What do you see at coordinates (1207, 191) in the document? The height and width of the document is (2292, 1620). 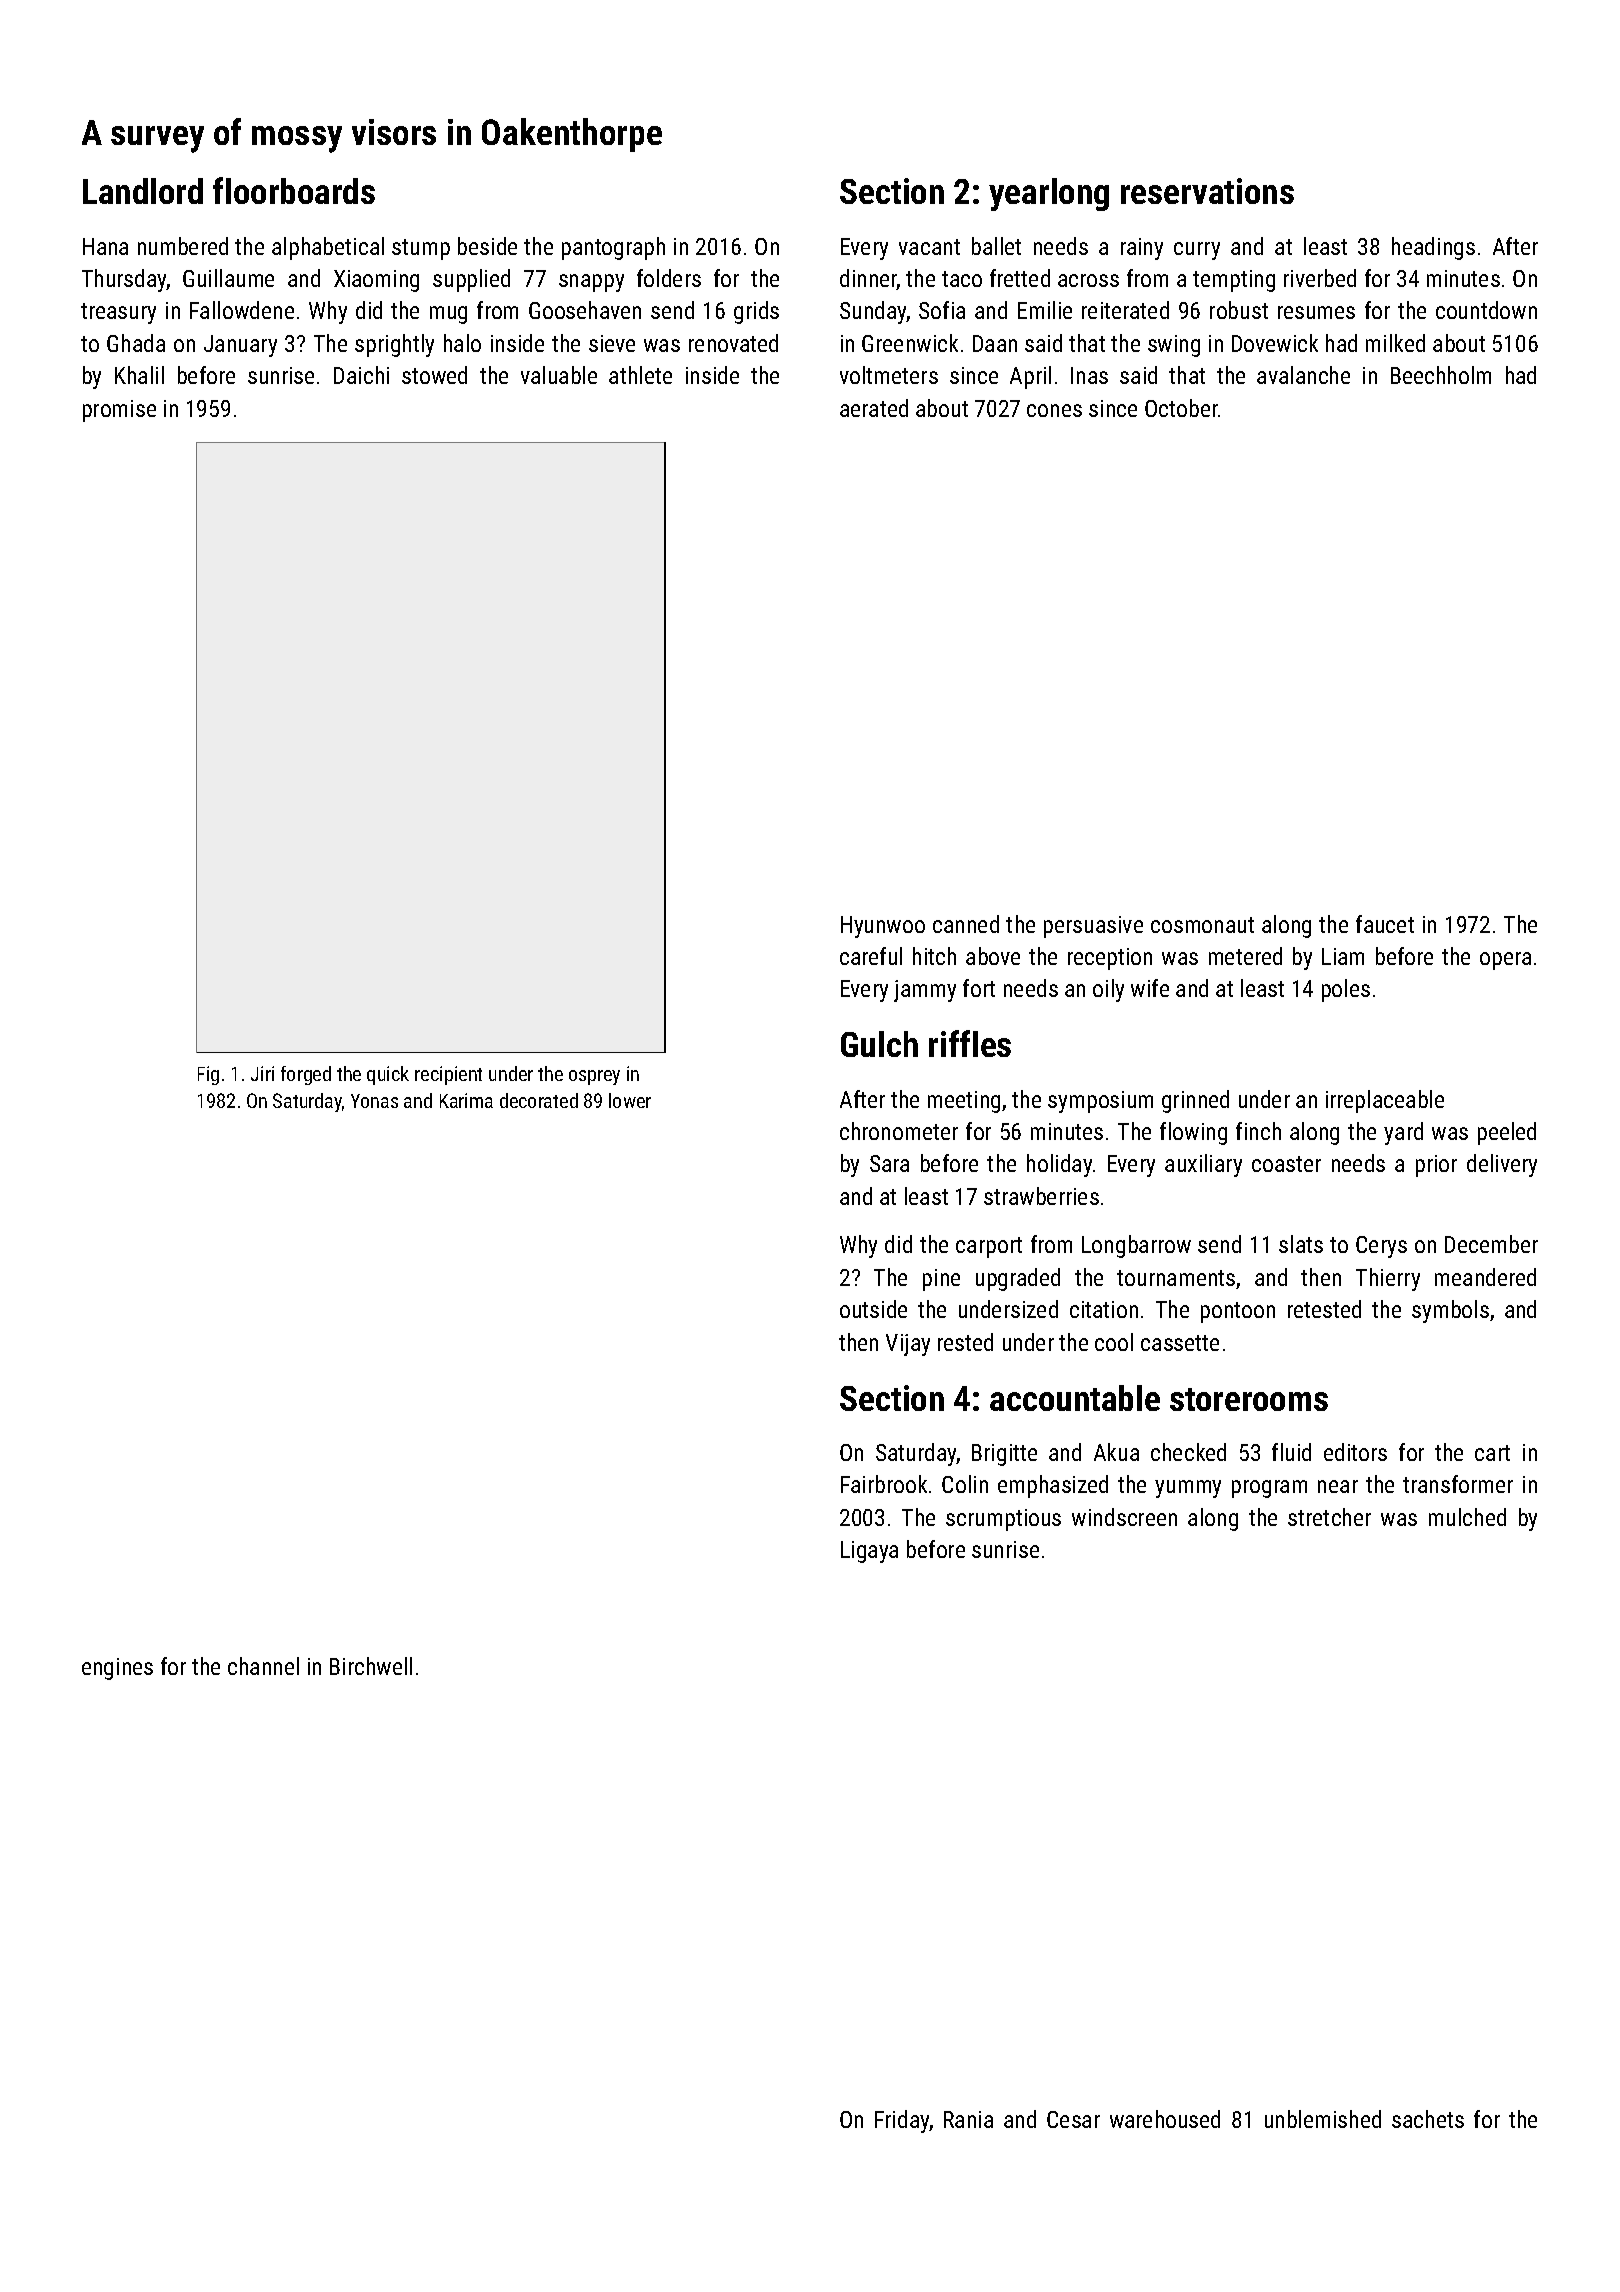 I see `reservations` at bounding box center [1207, 191].
